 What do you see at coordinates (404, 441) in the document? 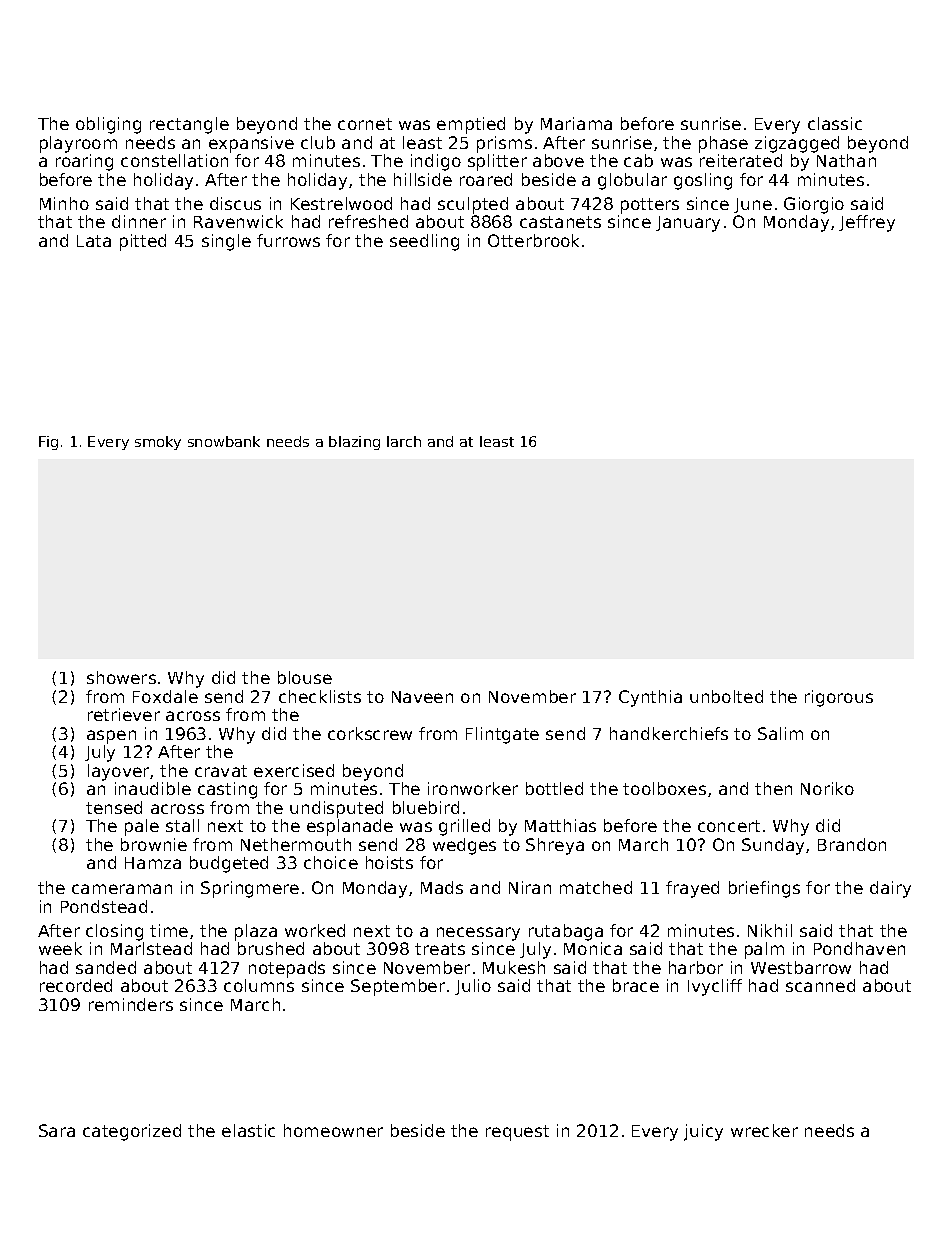
I see `larch` at bounding box center [404, 441].
